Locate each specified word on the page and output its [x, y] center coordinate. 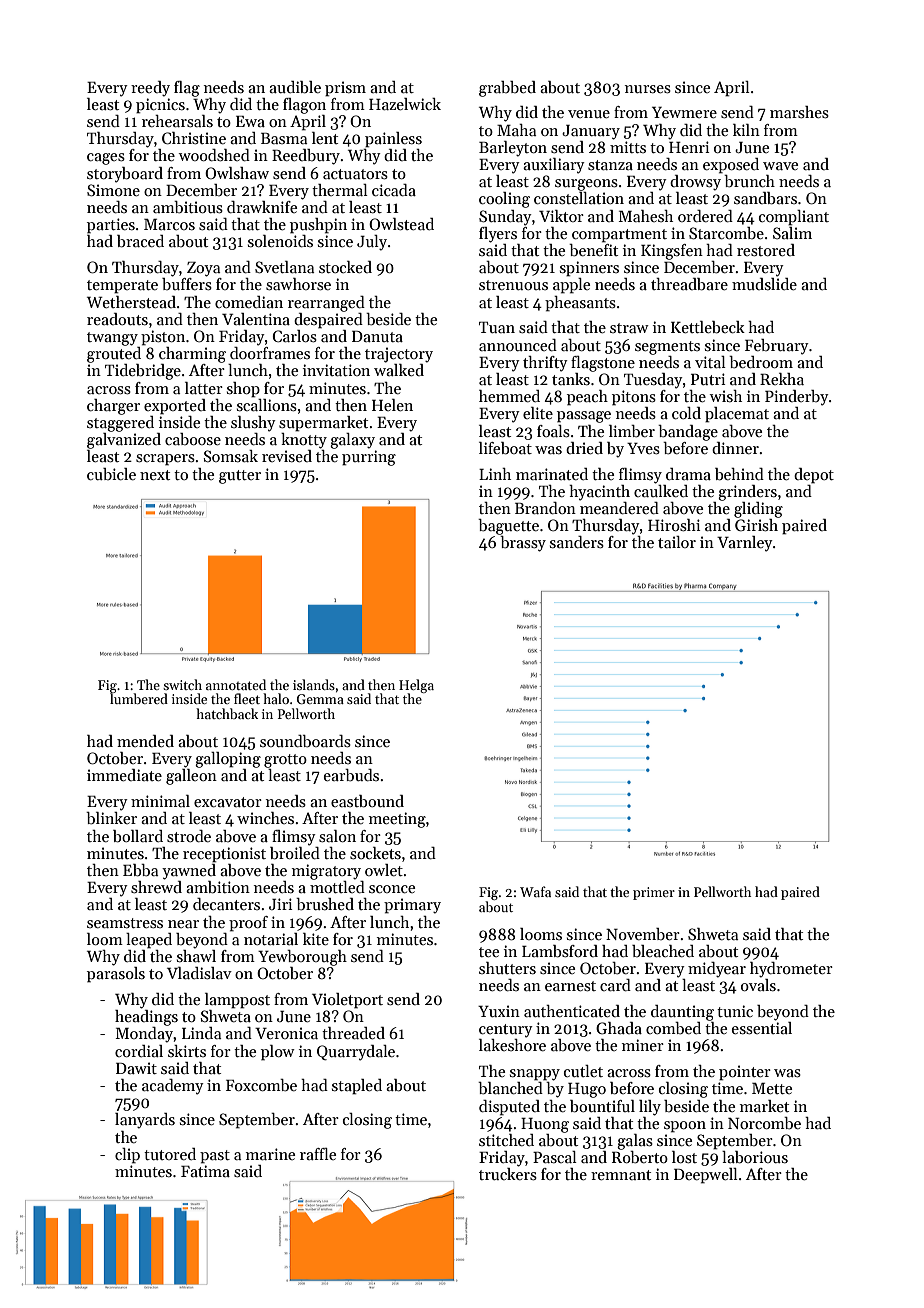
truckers [508, 1174]
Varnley [745, 544]
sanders [577, 542]
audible [295, 87]
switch [182, 684]
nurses [648, 89]
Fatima [205, 1171]
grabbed [507, 89]
